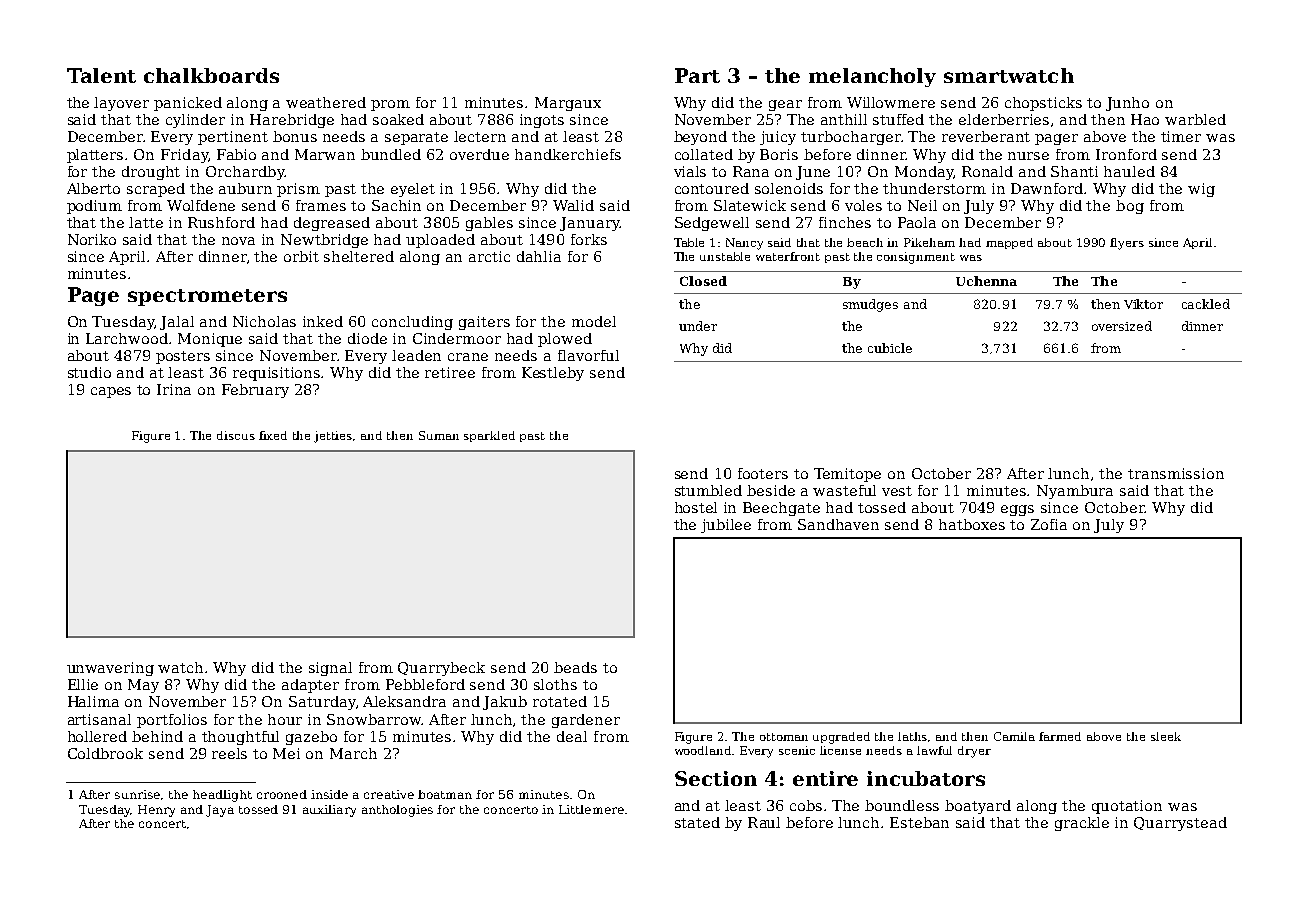 This screenshot has width=1308, height=924. Describe the element at coordinates (329, 811) in the screenshot. I see `auxiliary` at that location.
